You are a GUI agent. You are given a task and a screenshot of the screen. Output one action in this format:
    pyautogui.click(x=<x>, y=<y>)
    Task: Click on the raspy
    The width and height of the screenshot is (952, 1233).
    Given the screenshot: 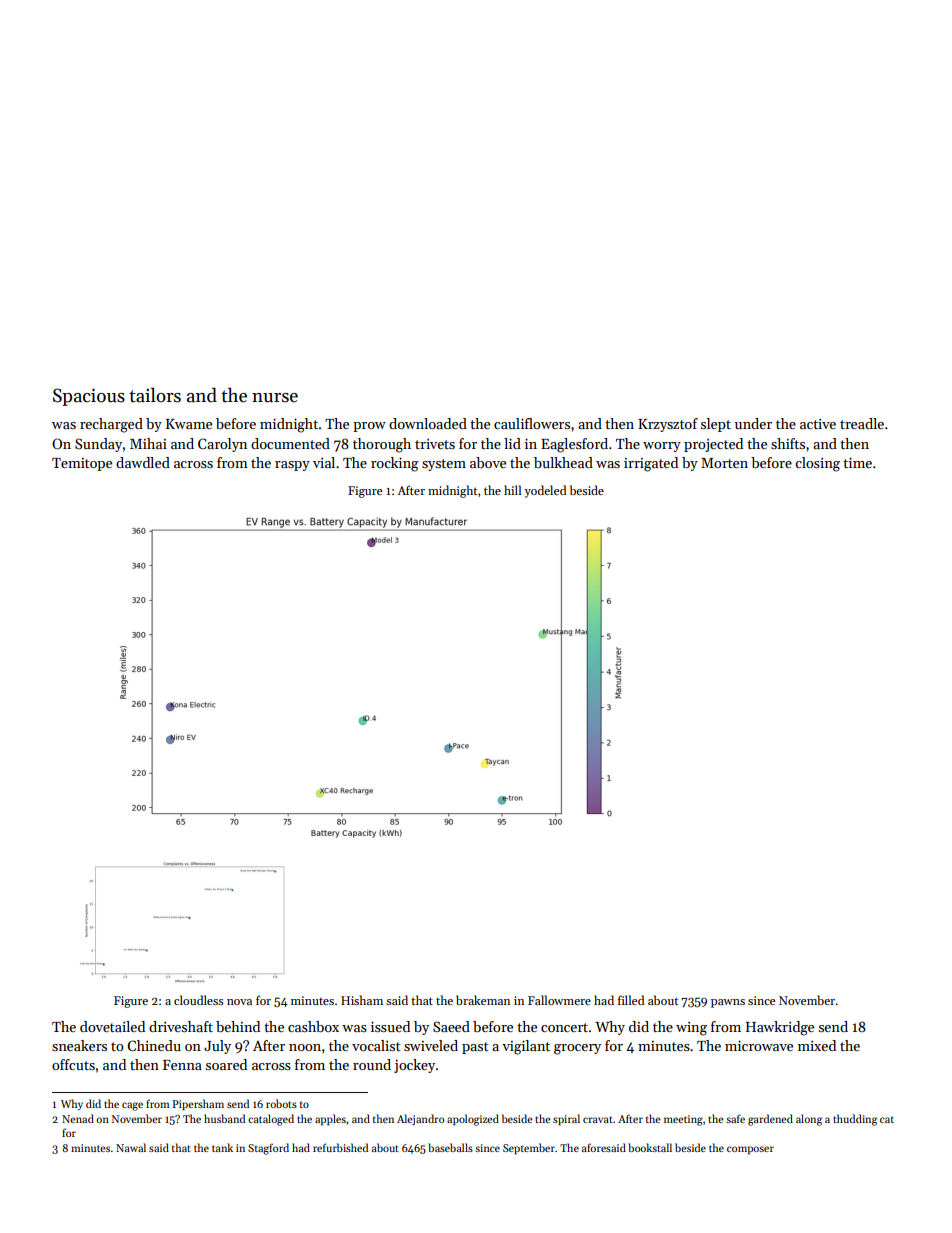 What is the action you would take?
    pyautogui.click(x=292, y=466)
